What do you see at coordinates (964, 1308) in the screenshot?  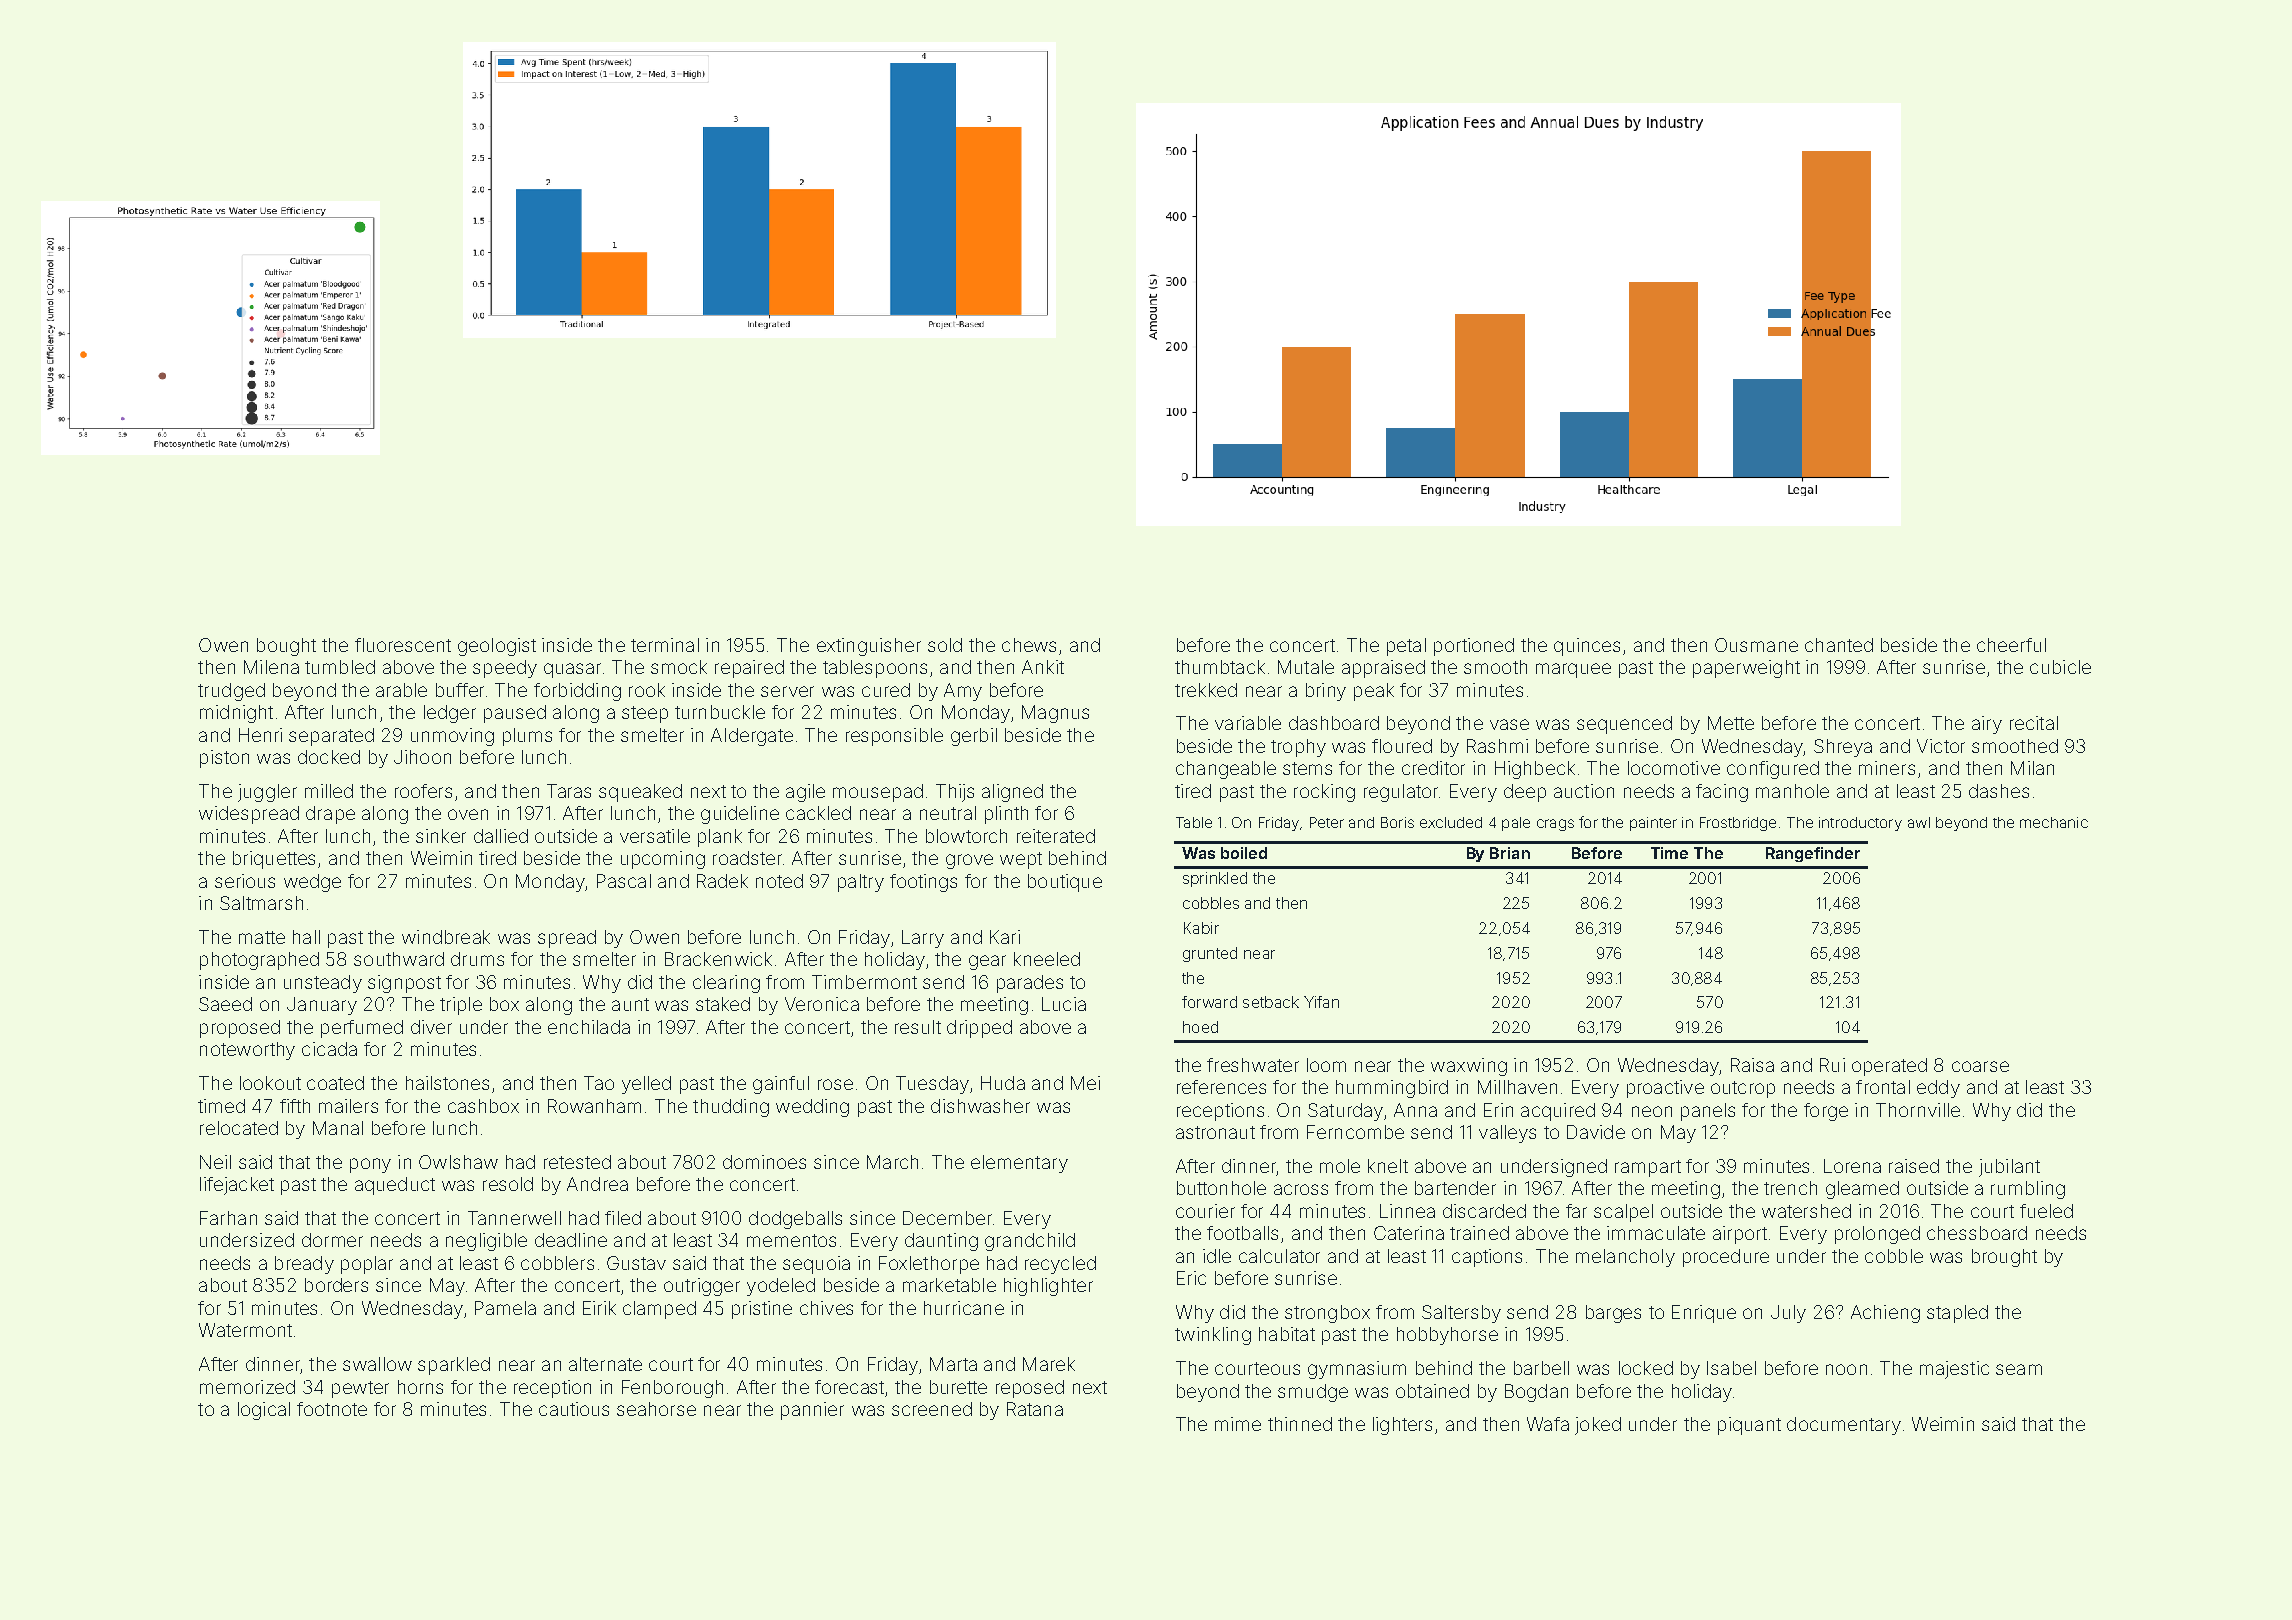 I see `hurricane` at bounding box center [964, 1308].
